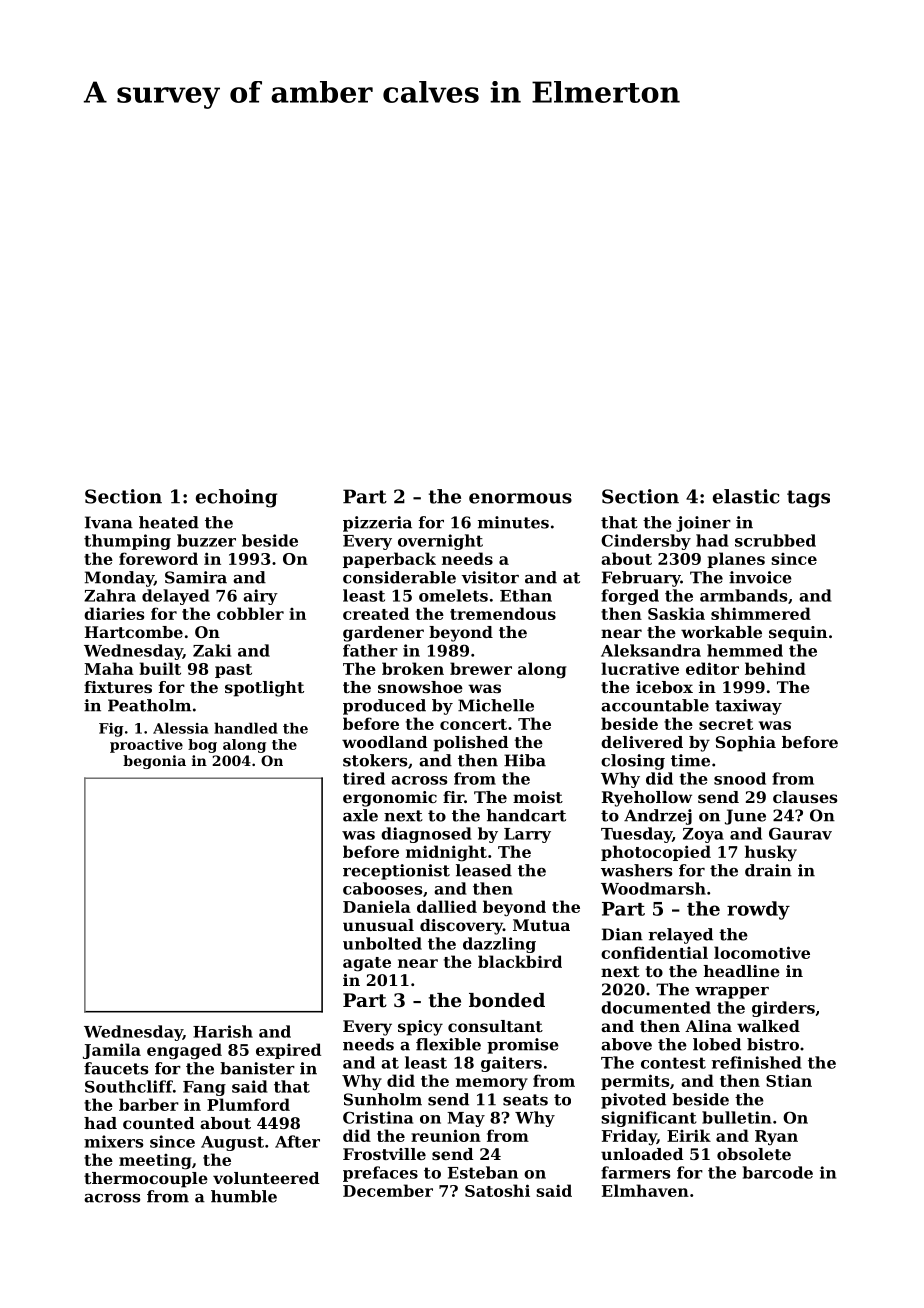 This image has width=924, height=1308. I want to click on girders, so click(783, 1009).
